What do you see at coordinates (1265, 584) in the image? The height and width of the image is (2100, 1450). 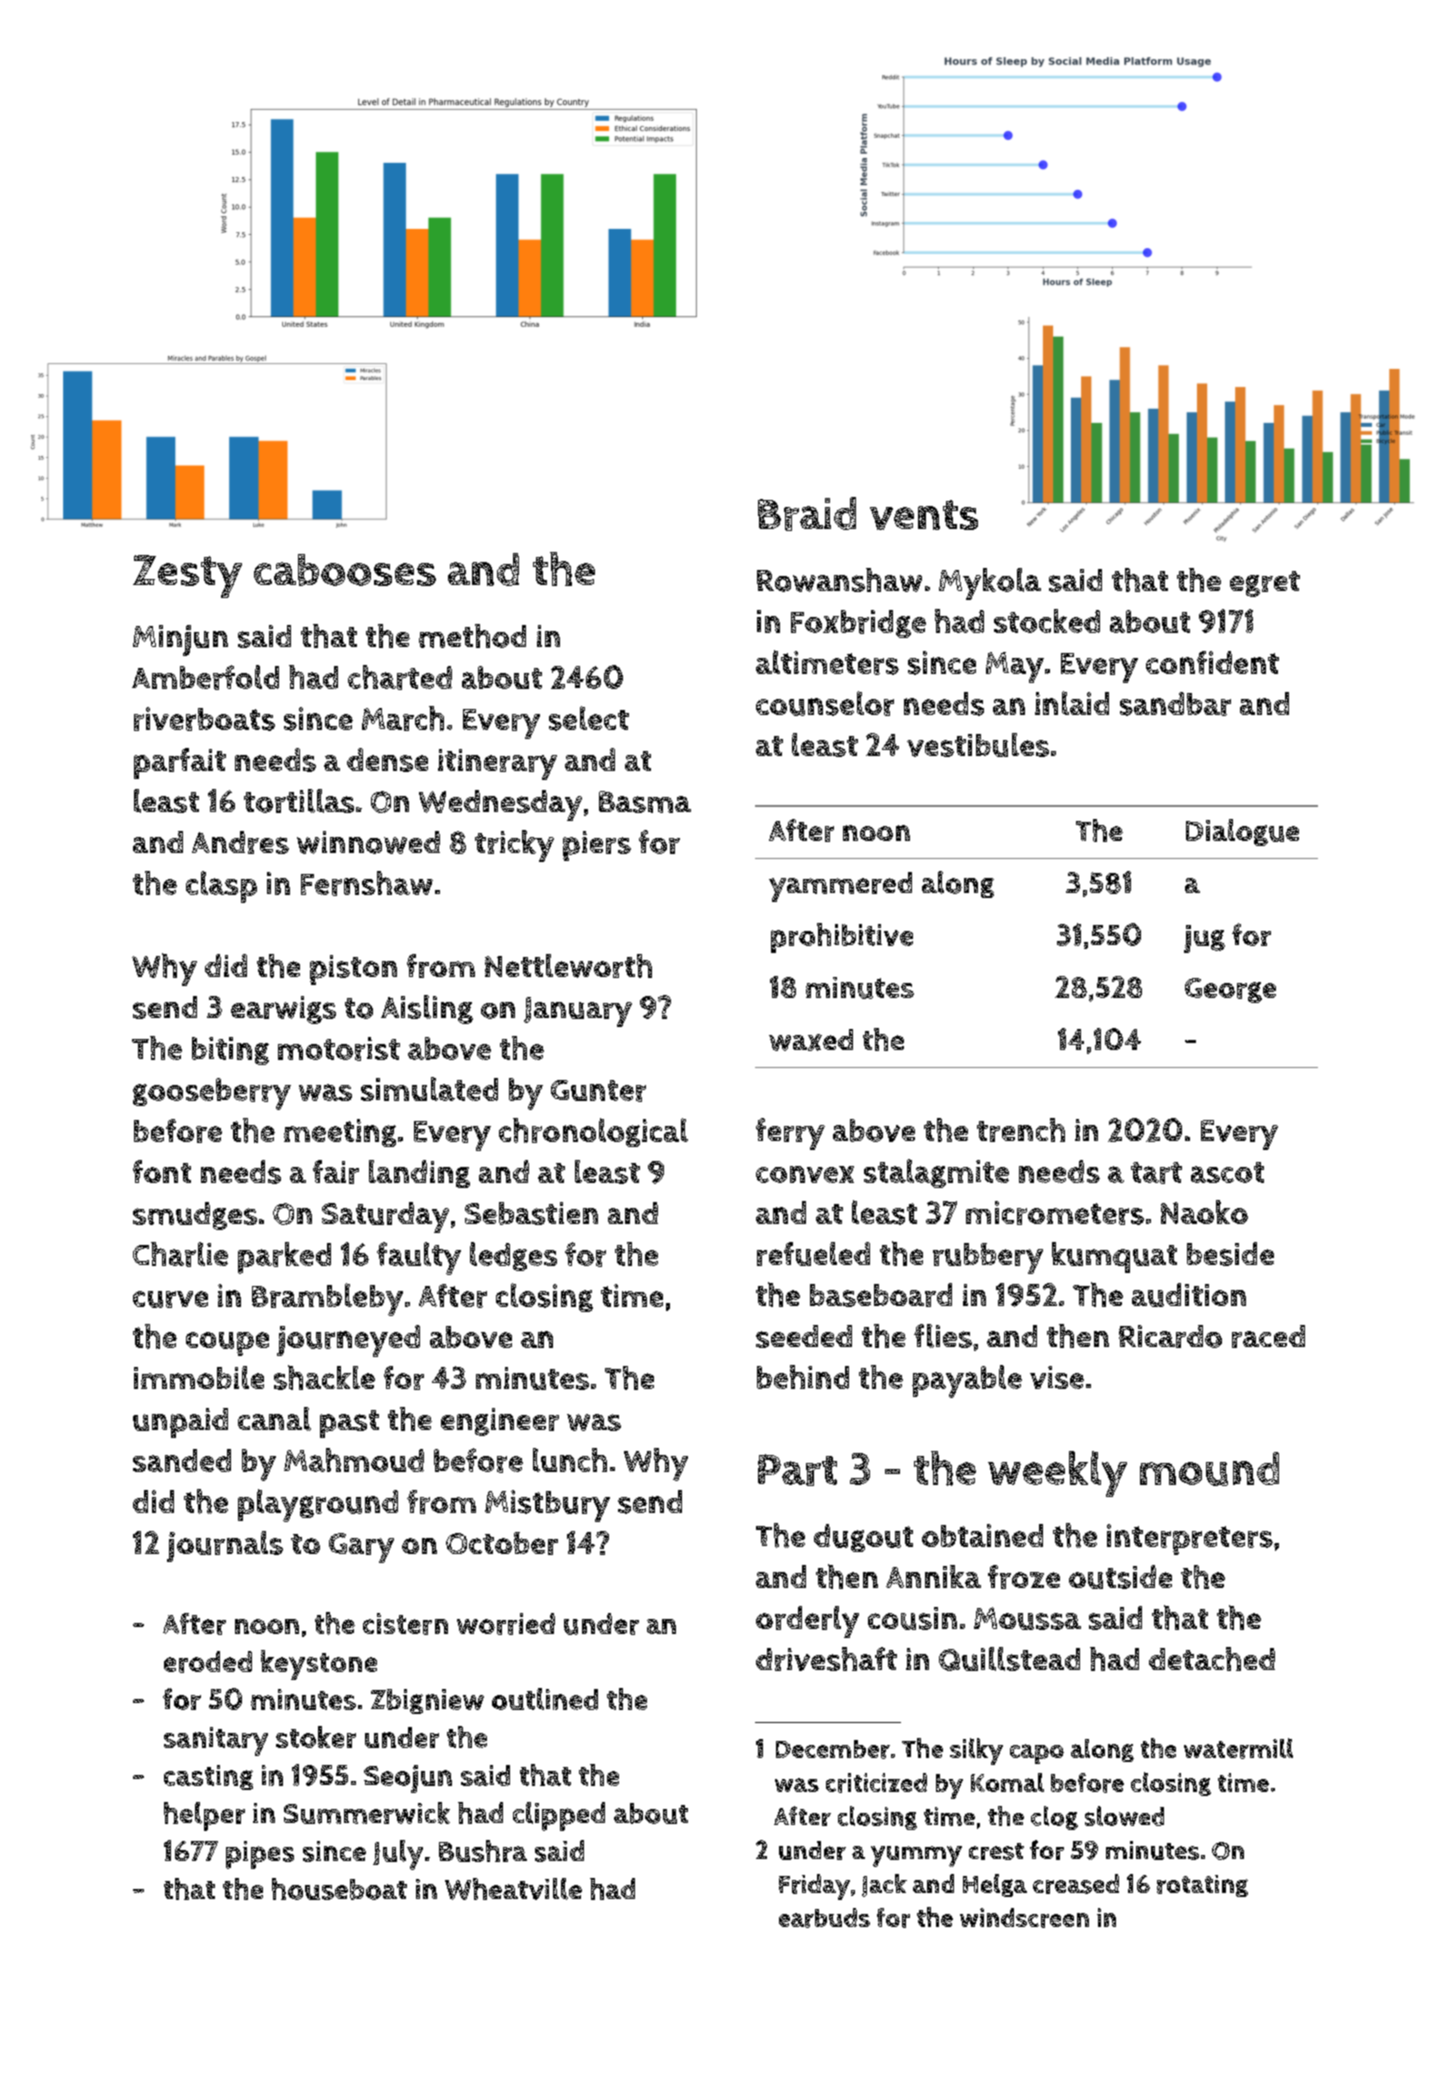 I see `egret` at bounding box center [1265, 584].
